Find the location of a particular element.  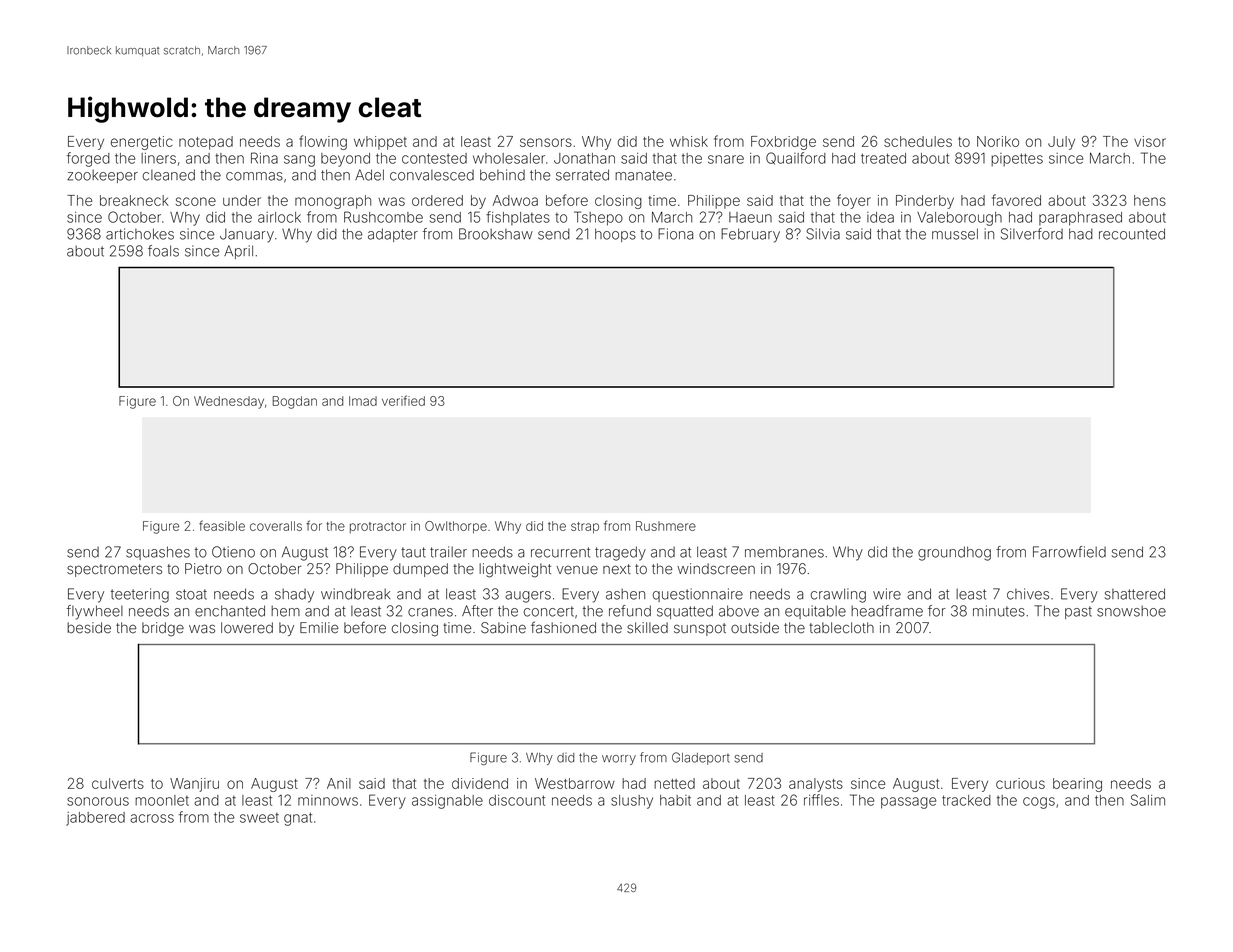

protractor is located at coordinates (378, 527).
